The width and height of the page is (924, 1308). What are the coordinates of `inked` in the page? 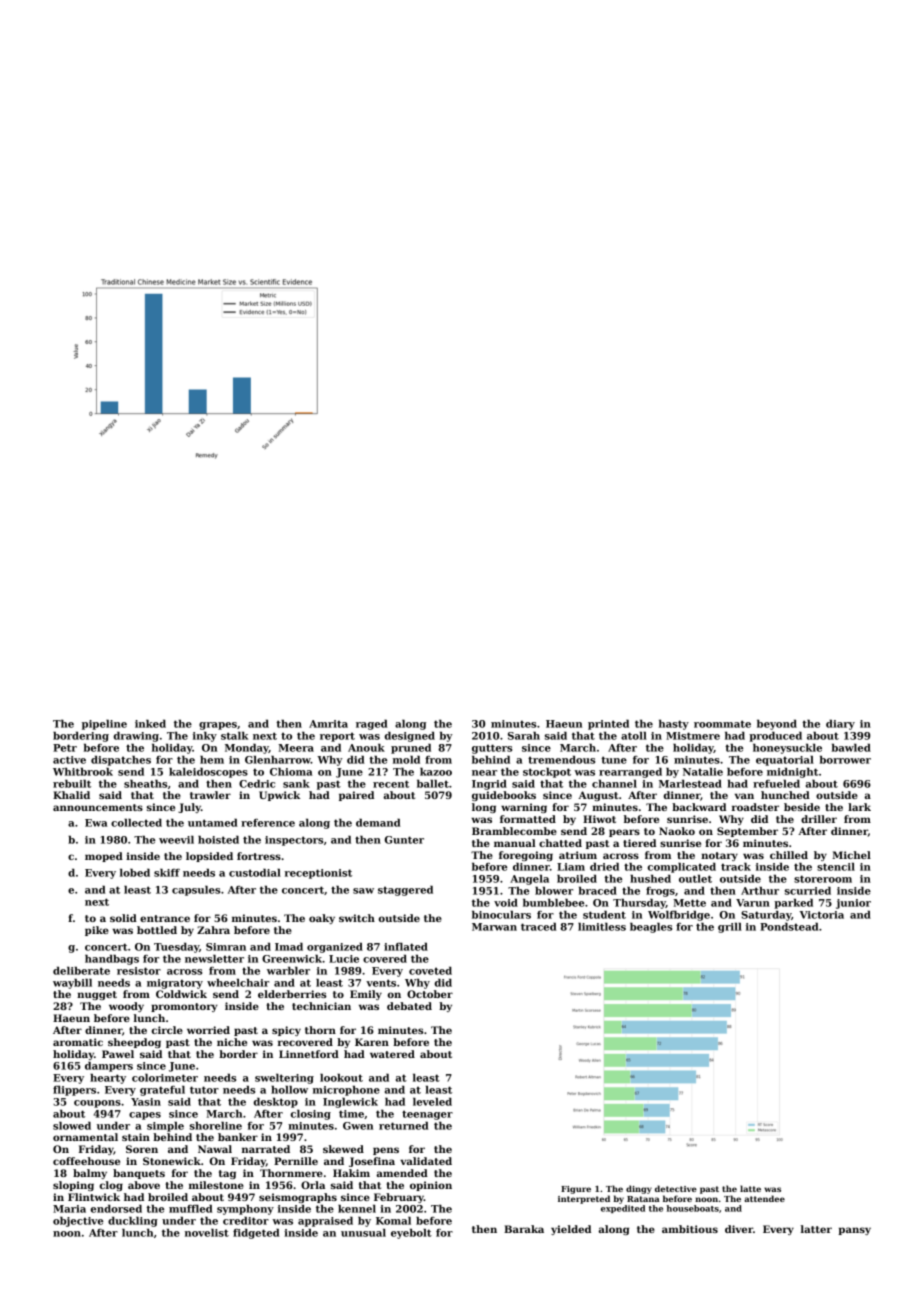 It's located at (150, 723).
